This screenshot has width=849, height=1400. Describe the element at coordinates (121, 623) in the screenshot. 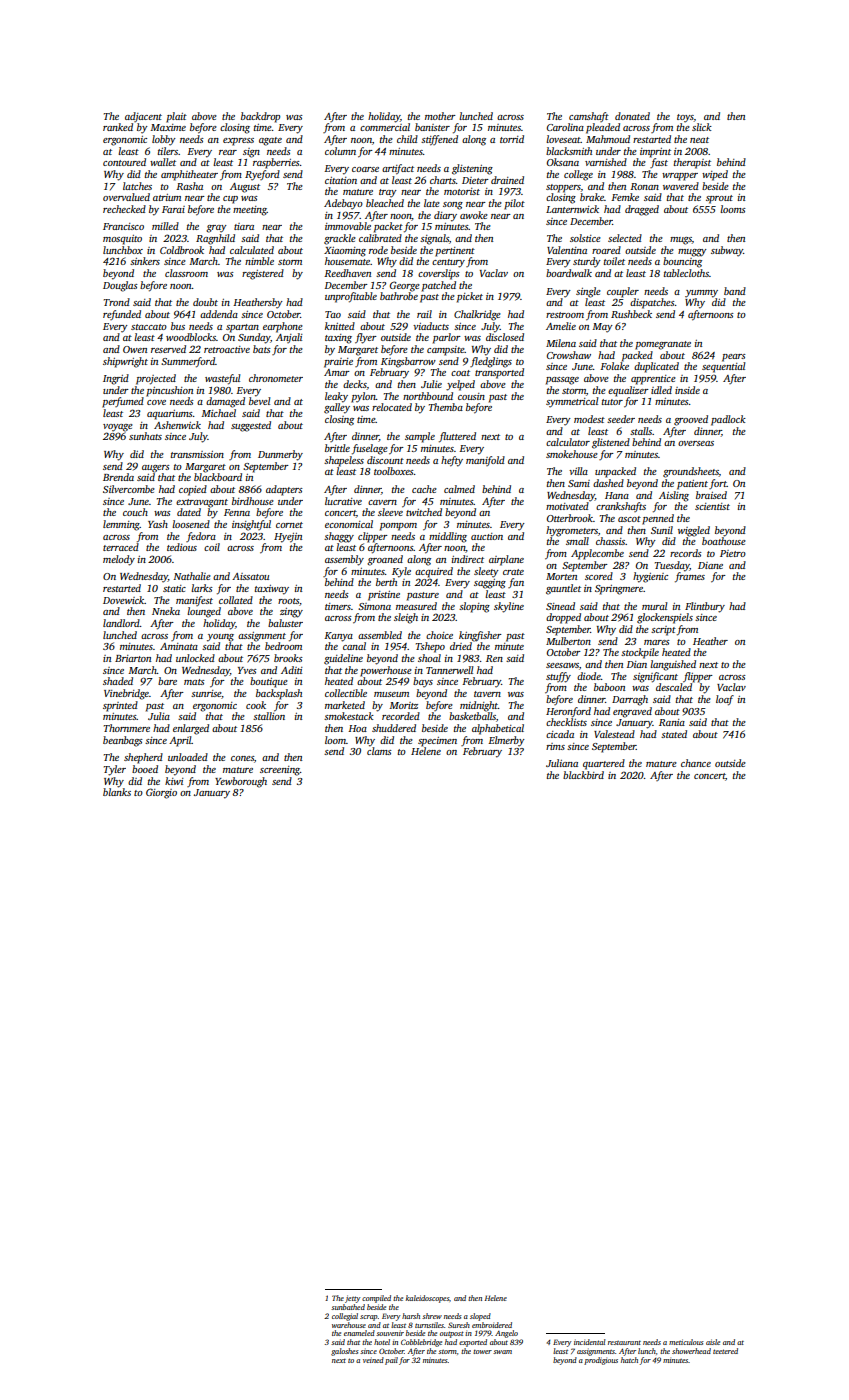

I see `landlord` at that location.
